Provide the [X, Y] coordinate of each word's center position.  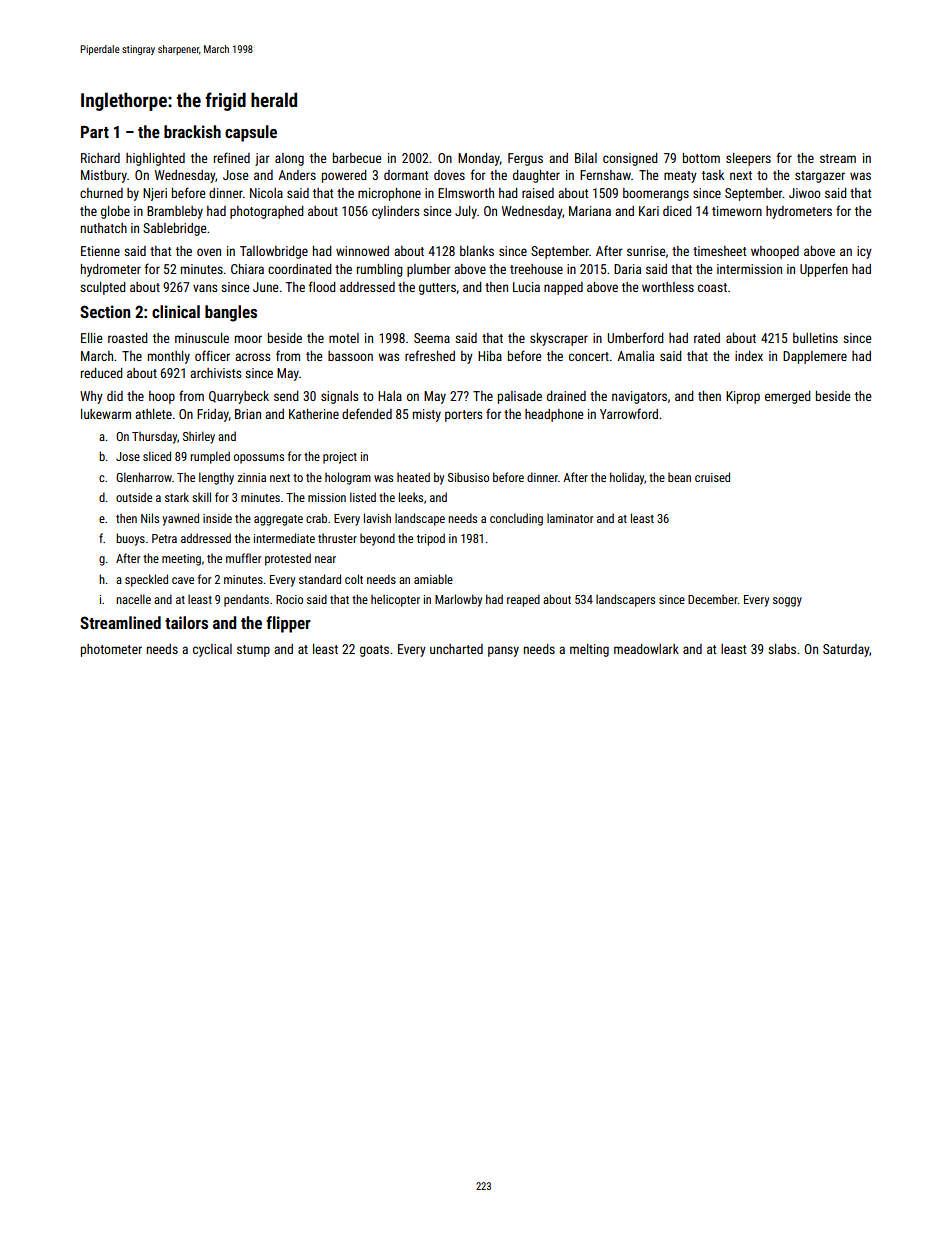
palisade [520, 397]
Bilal [586, 158]
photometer [111, 650]
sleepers [748, 159]
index [749, 356]
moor [248, 339]
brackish [192, 131]
